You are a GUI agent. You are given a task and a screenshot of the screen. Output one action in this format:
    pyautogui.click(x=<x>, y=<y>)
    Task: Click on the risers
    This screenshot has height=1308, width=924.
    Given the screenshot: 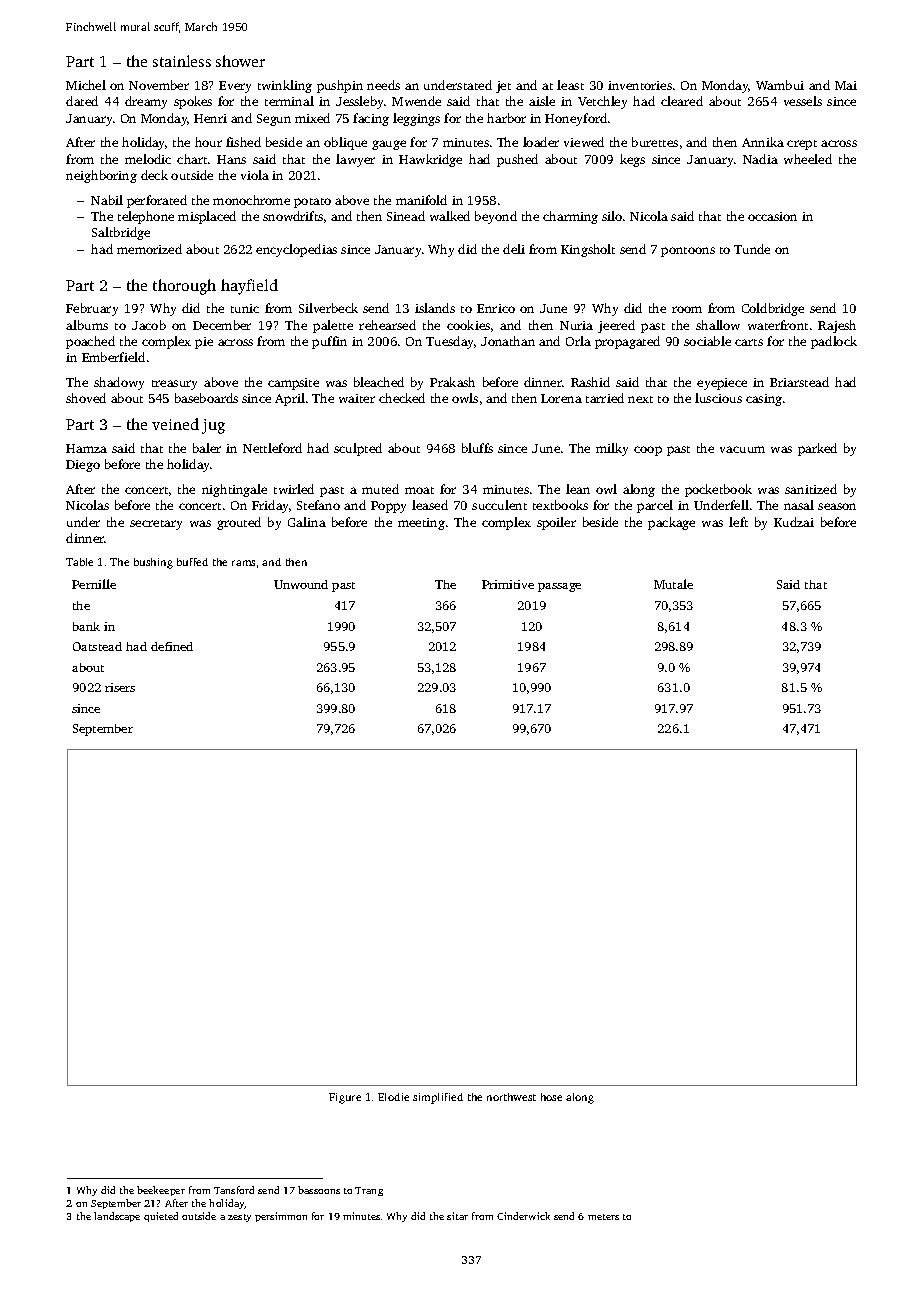 What is the action you would take?
    pyautogui.click(x=120, y=687)
